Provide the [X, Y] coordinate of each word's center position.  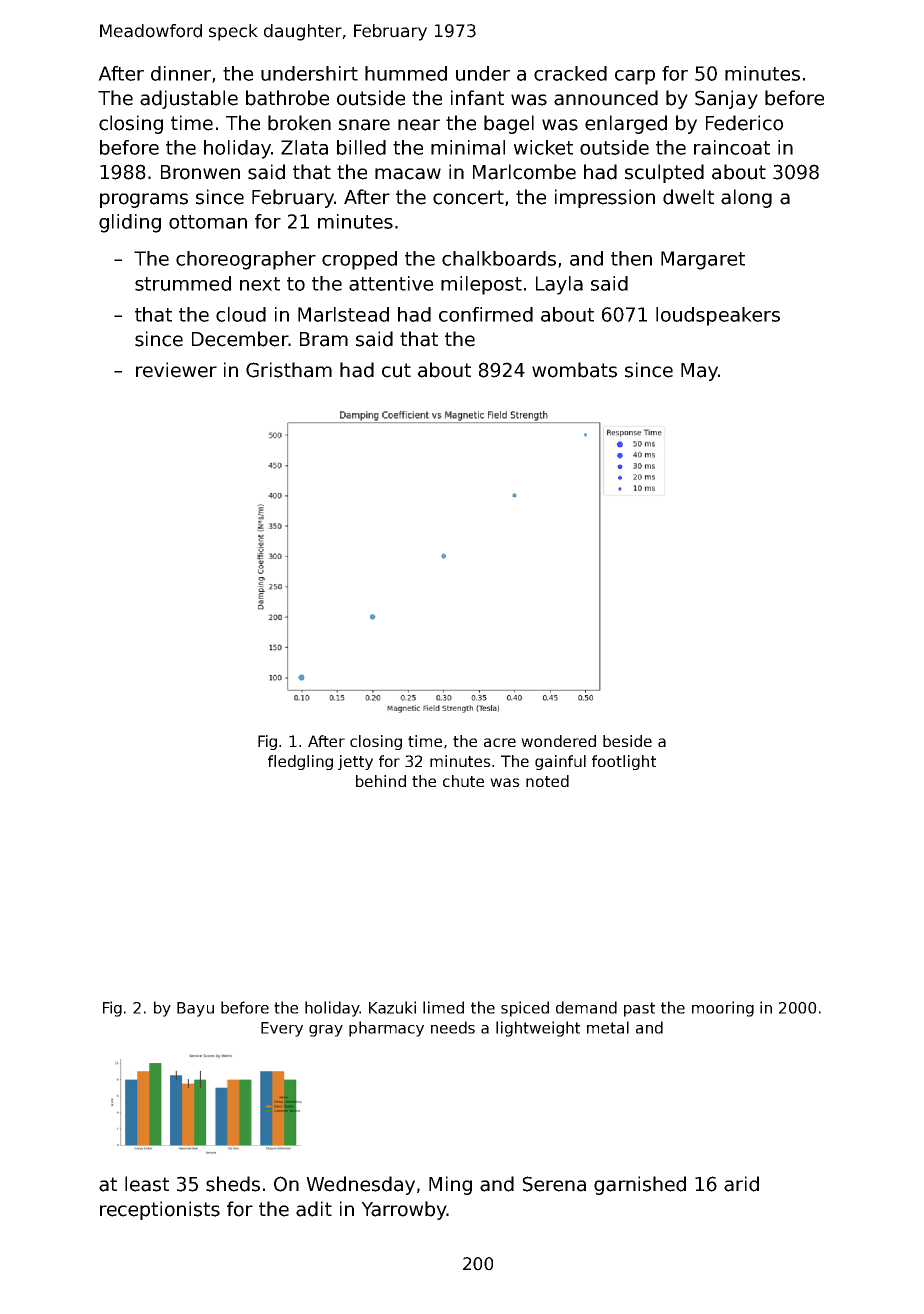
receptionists [160, 1210]
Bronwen [200, 172]
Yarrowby [404, 1210]
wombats [574, 370]
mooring [723, 1009]
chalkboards [499, 258]
